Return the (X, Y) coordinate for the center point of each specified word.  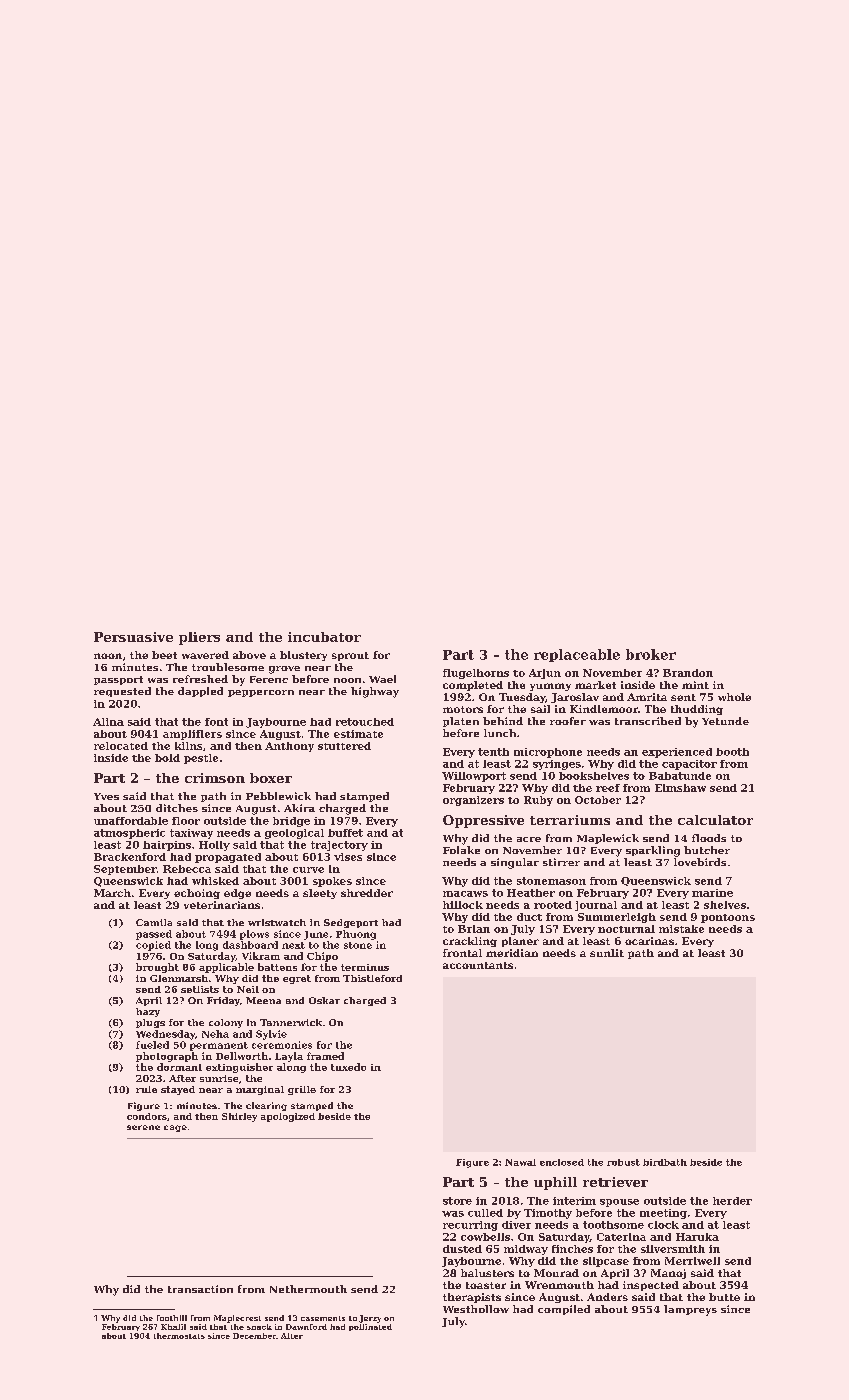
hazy (148, 1012)
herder (732, 1201)
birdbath (665, 1162)
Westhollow (476, 1309)
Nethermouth (308, 1289)
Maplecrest (237, 1319)
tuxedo (348, 1067)
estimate (358, 734)
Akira (299, 808)
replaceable (577, 655)
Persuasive (133, 637)
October (598, 800)
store (457, 1201)
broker (651, 654)
